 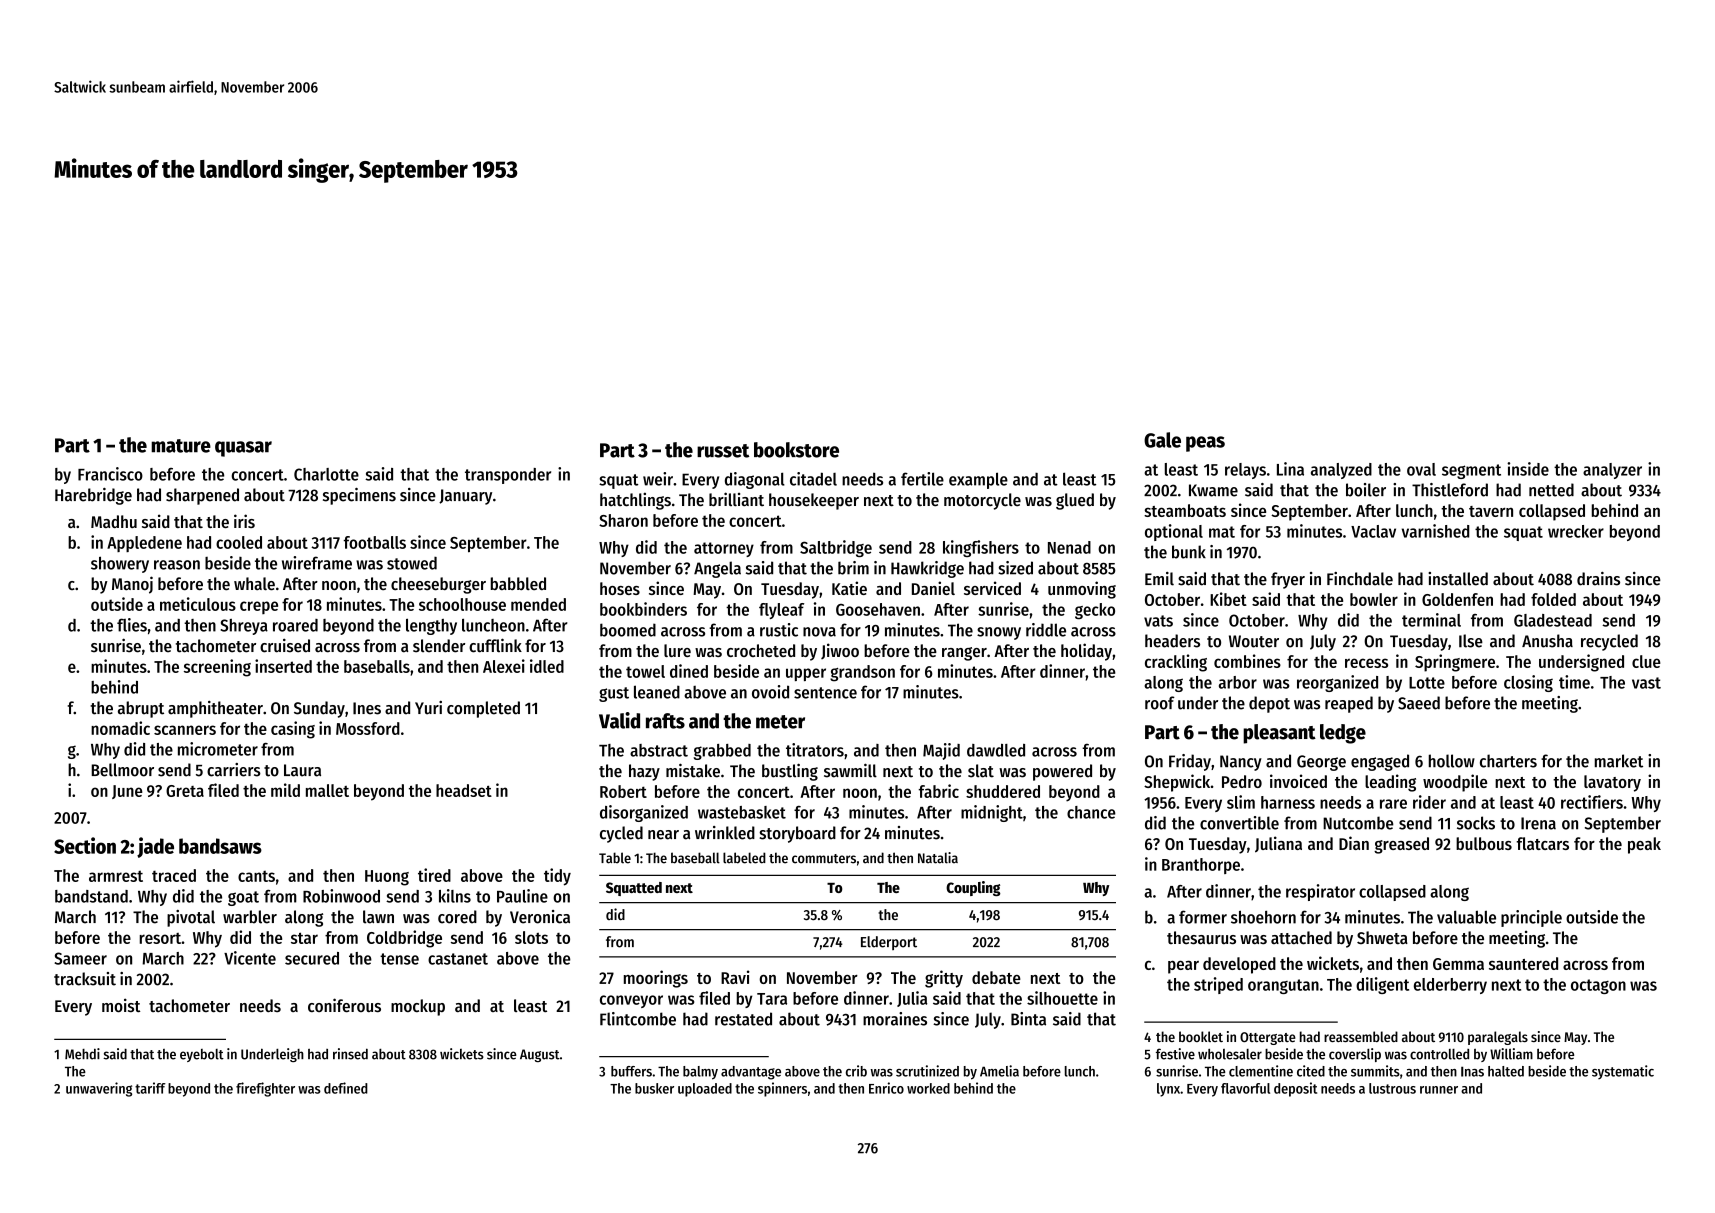 What do you see at coordinates (973, 888) in the document?
I see `Coupling` at bounding box center [973, 888].
